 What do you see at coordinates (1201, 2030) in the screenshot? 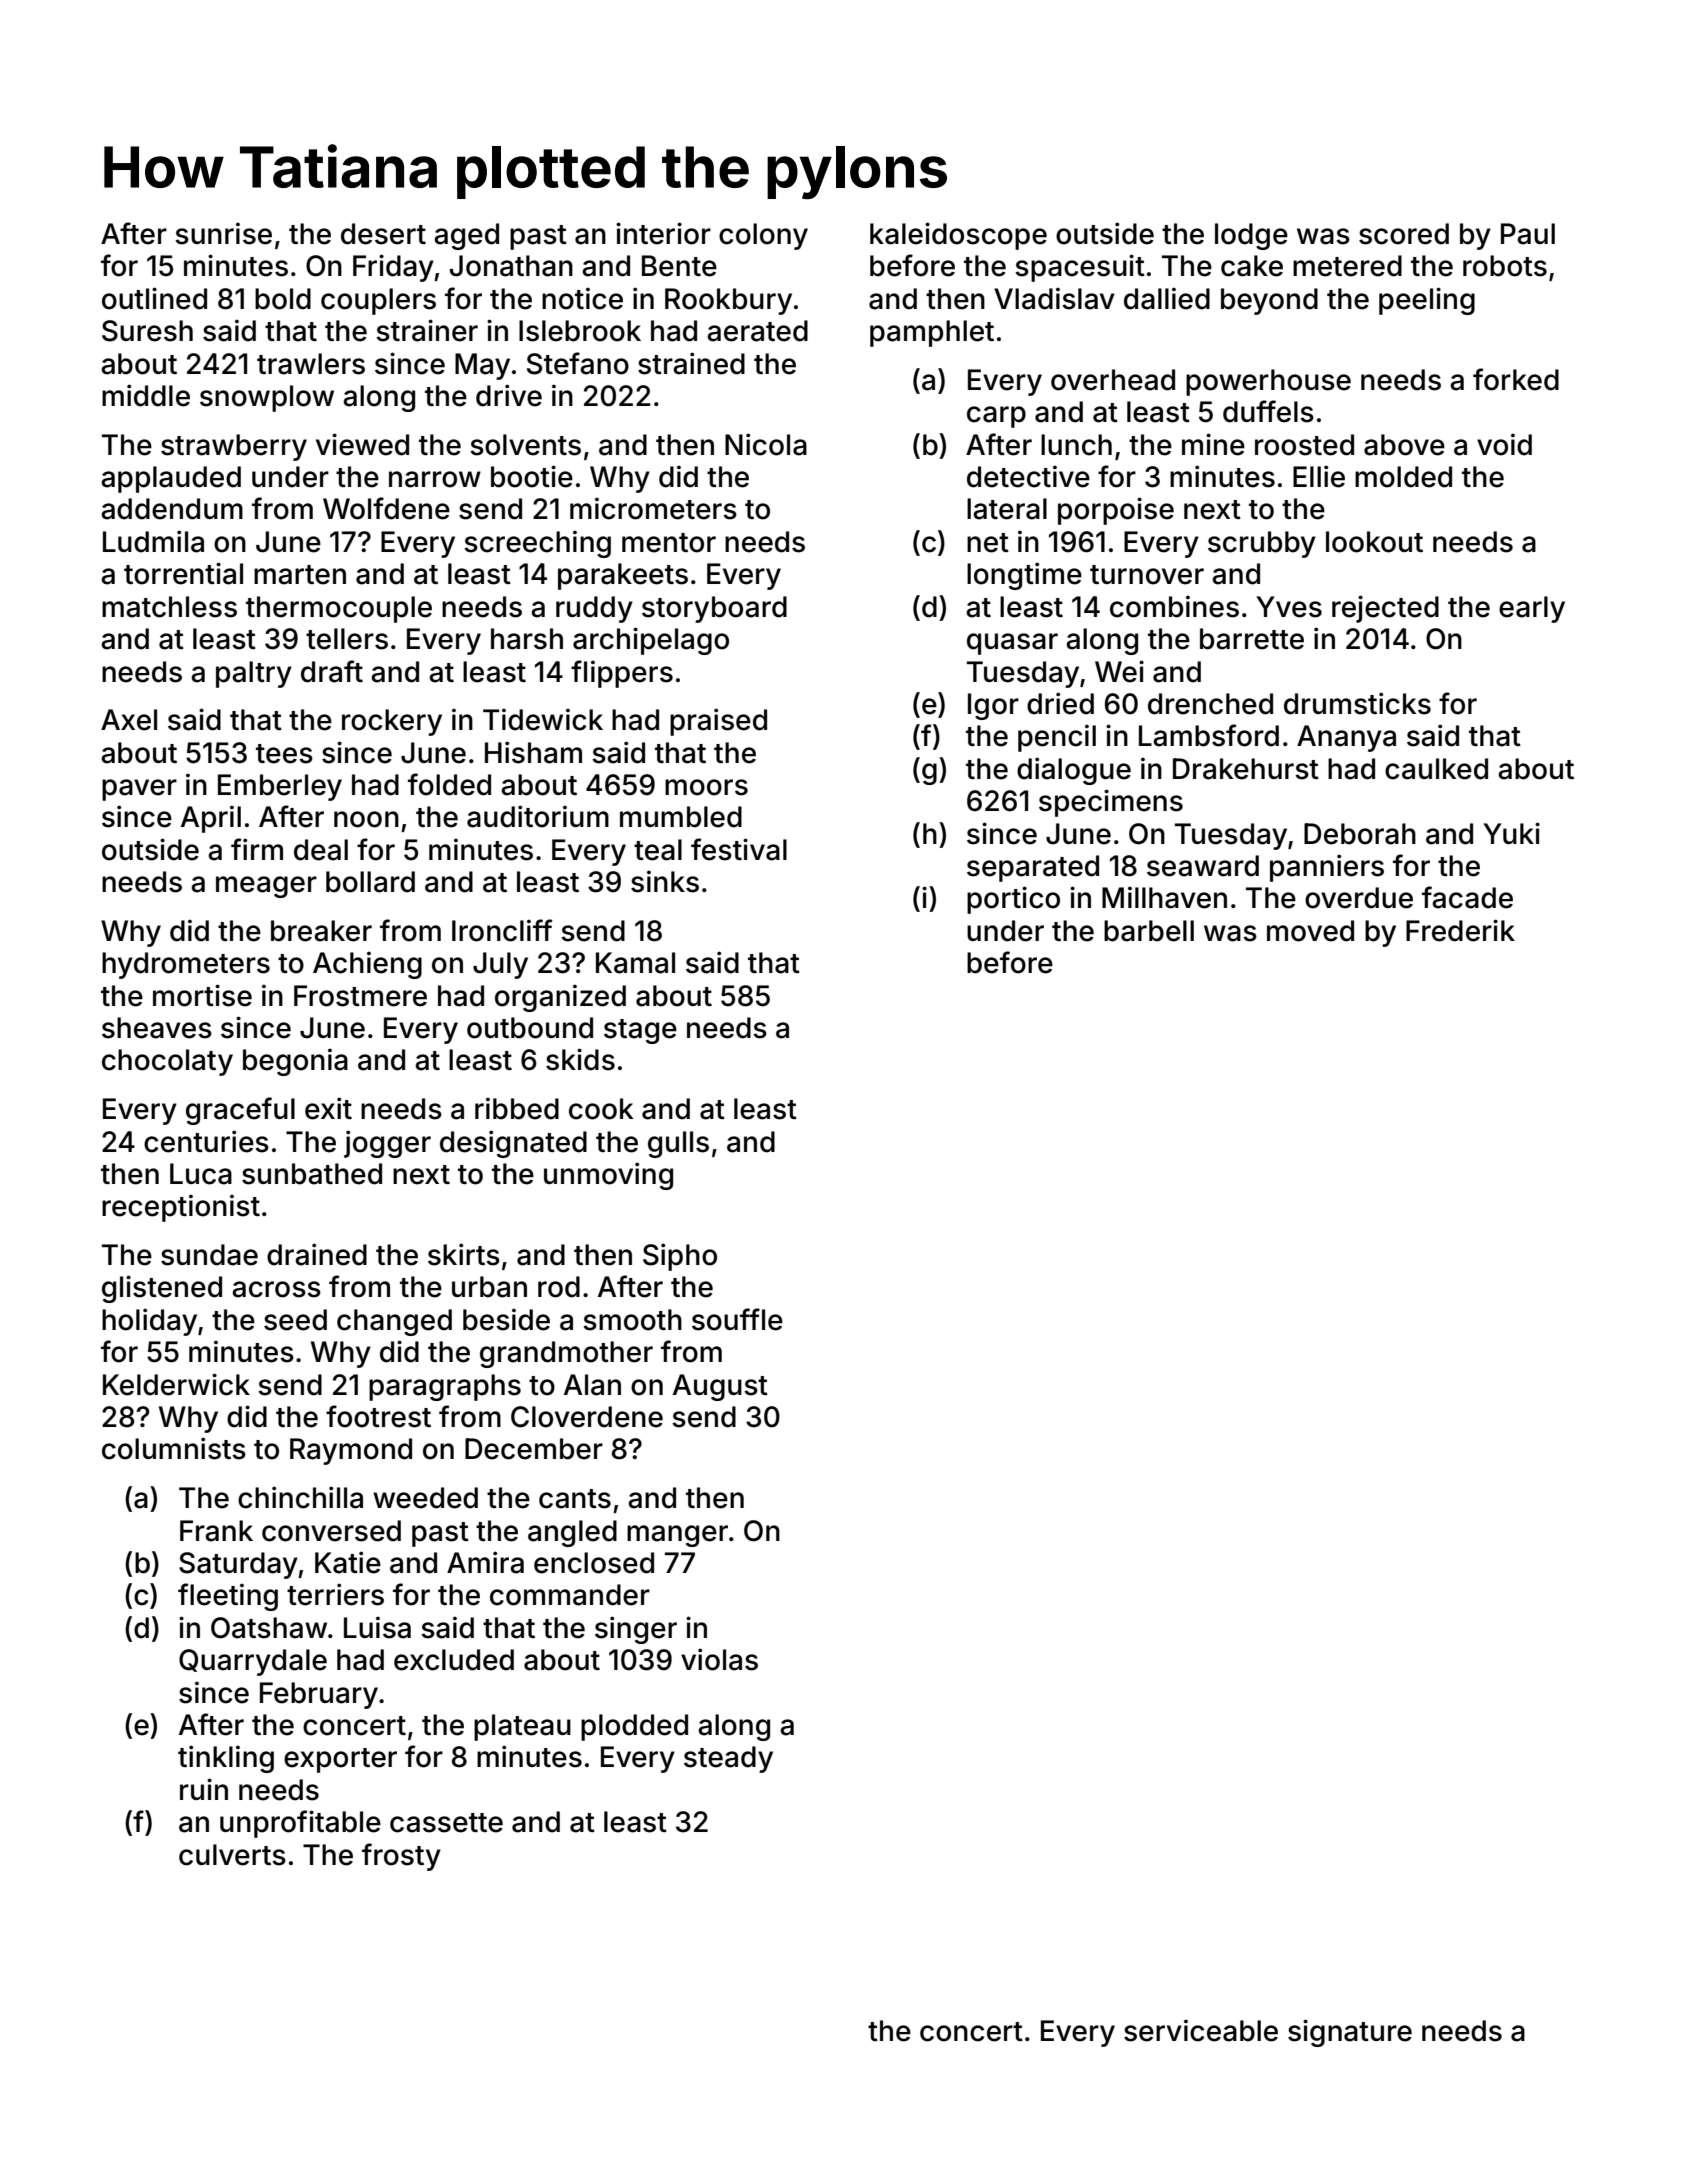
I see `serviceable` at bounding box center [1201, 2030].
